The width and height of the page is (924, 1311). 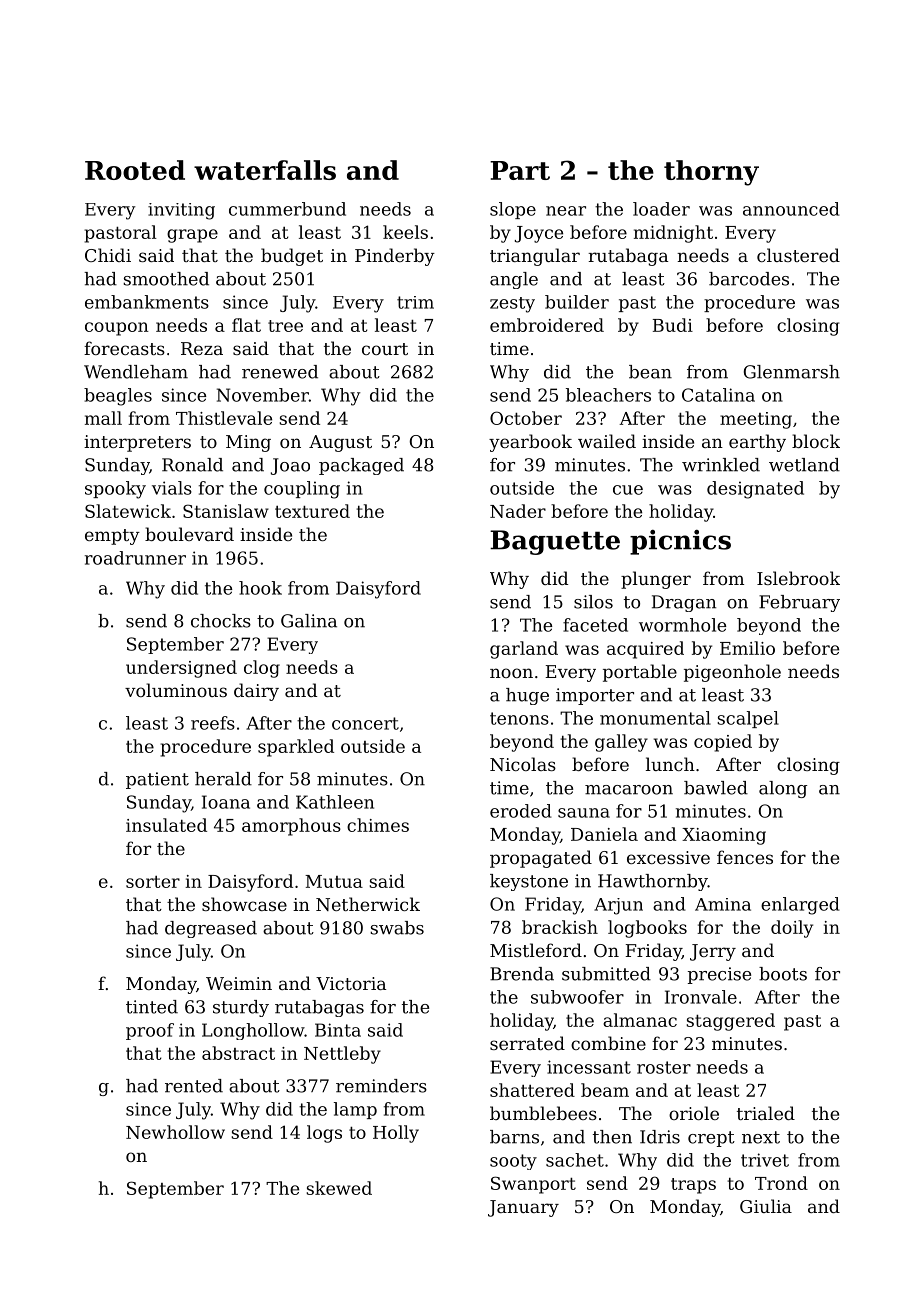 What do you see at coordinates (745, 857) in the page?
I see `fences` at bounding box center [745, 857].
